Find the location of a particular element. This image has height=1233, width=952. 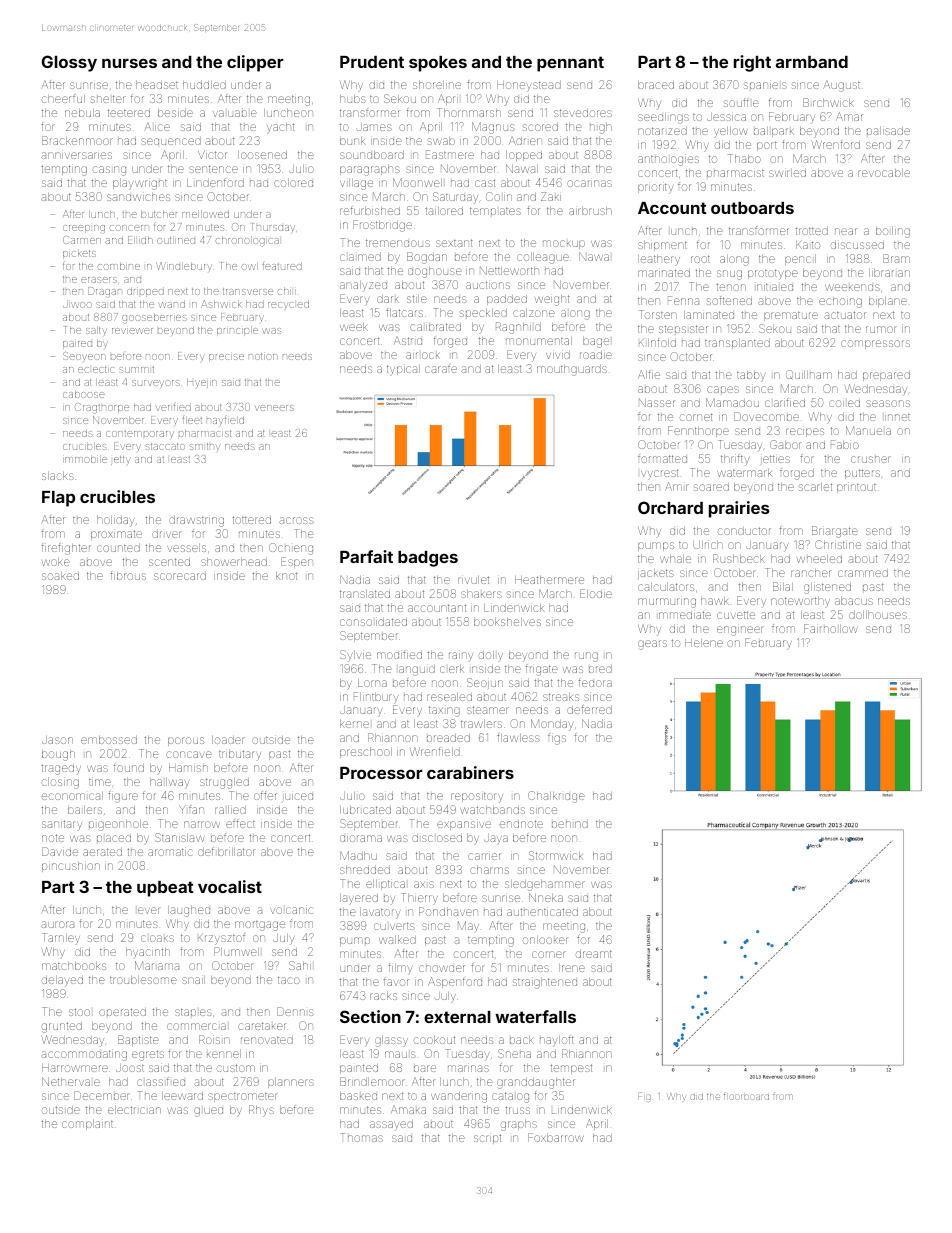

Thierry is located at coordinates (419, 899).
